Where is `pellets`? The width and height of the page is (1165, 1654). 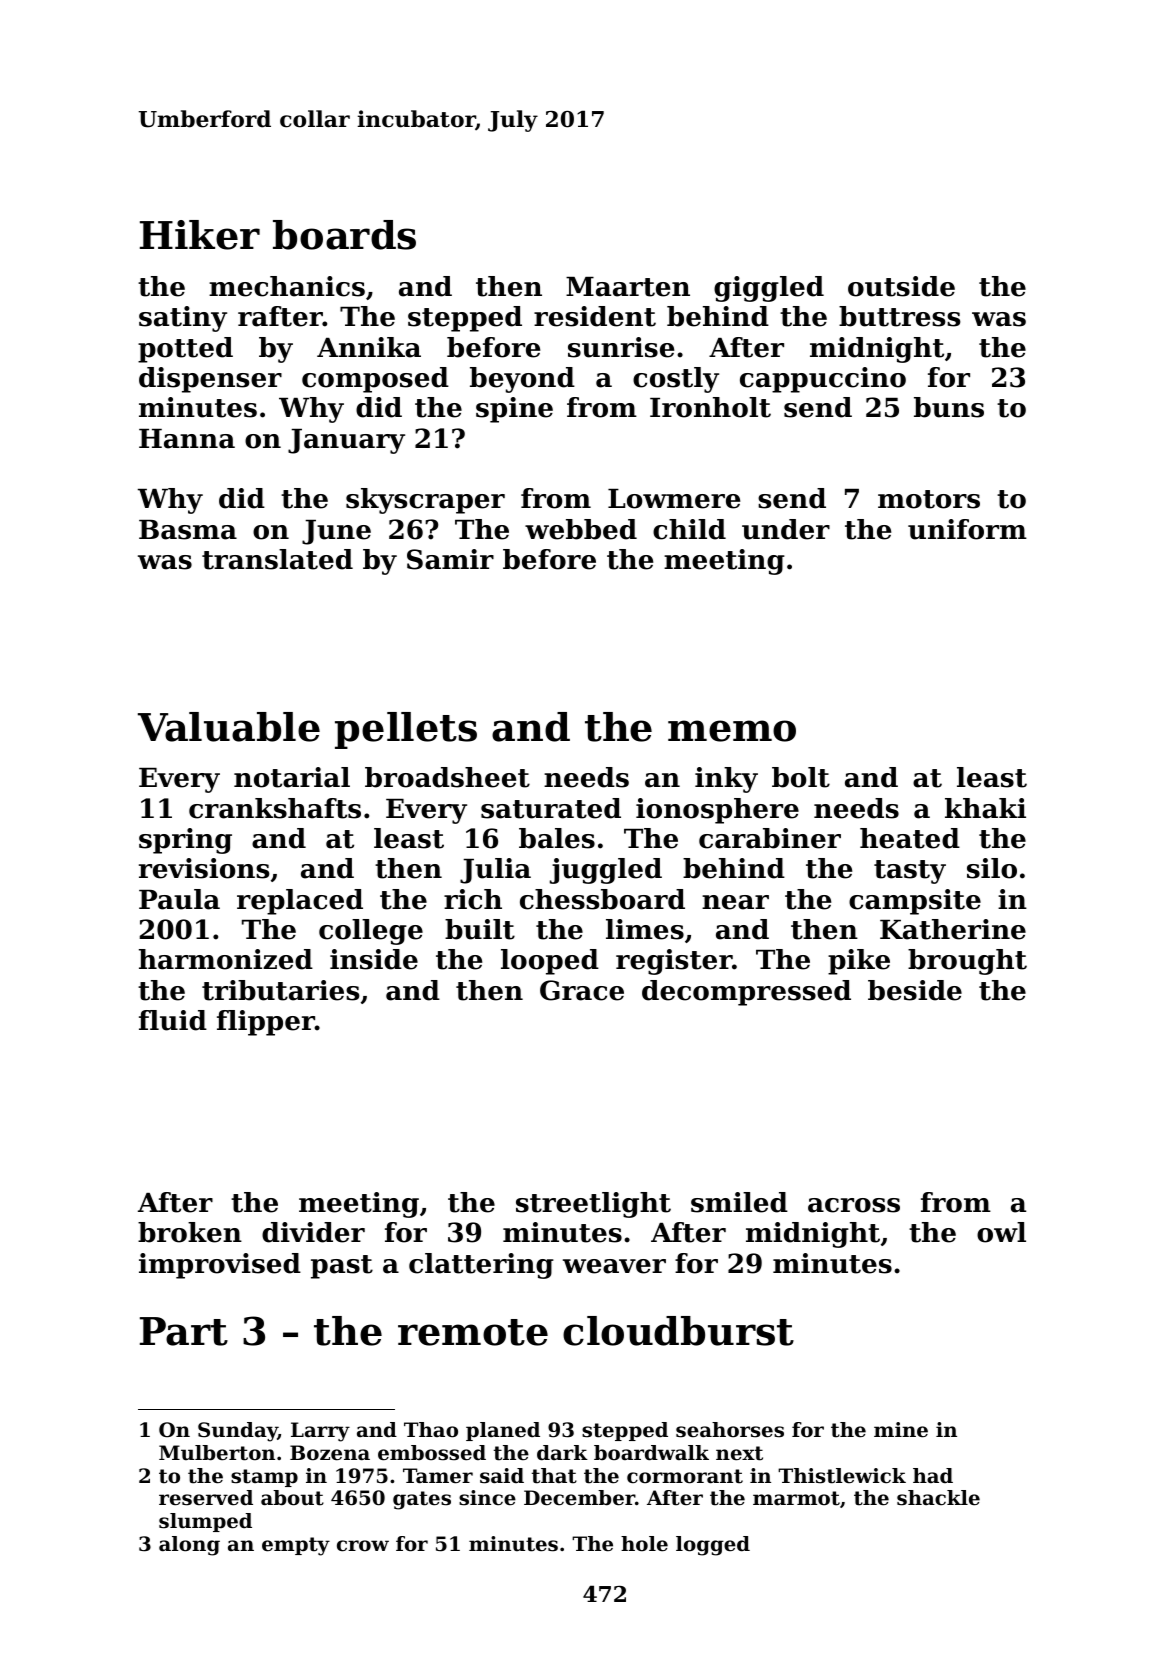 pellets is located at coordinates (406, 730).
